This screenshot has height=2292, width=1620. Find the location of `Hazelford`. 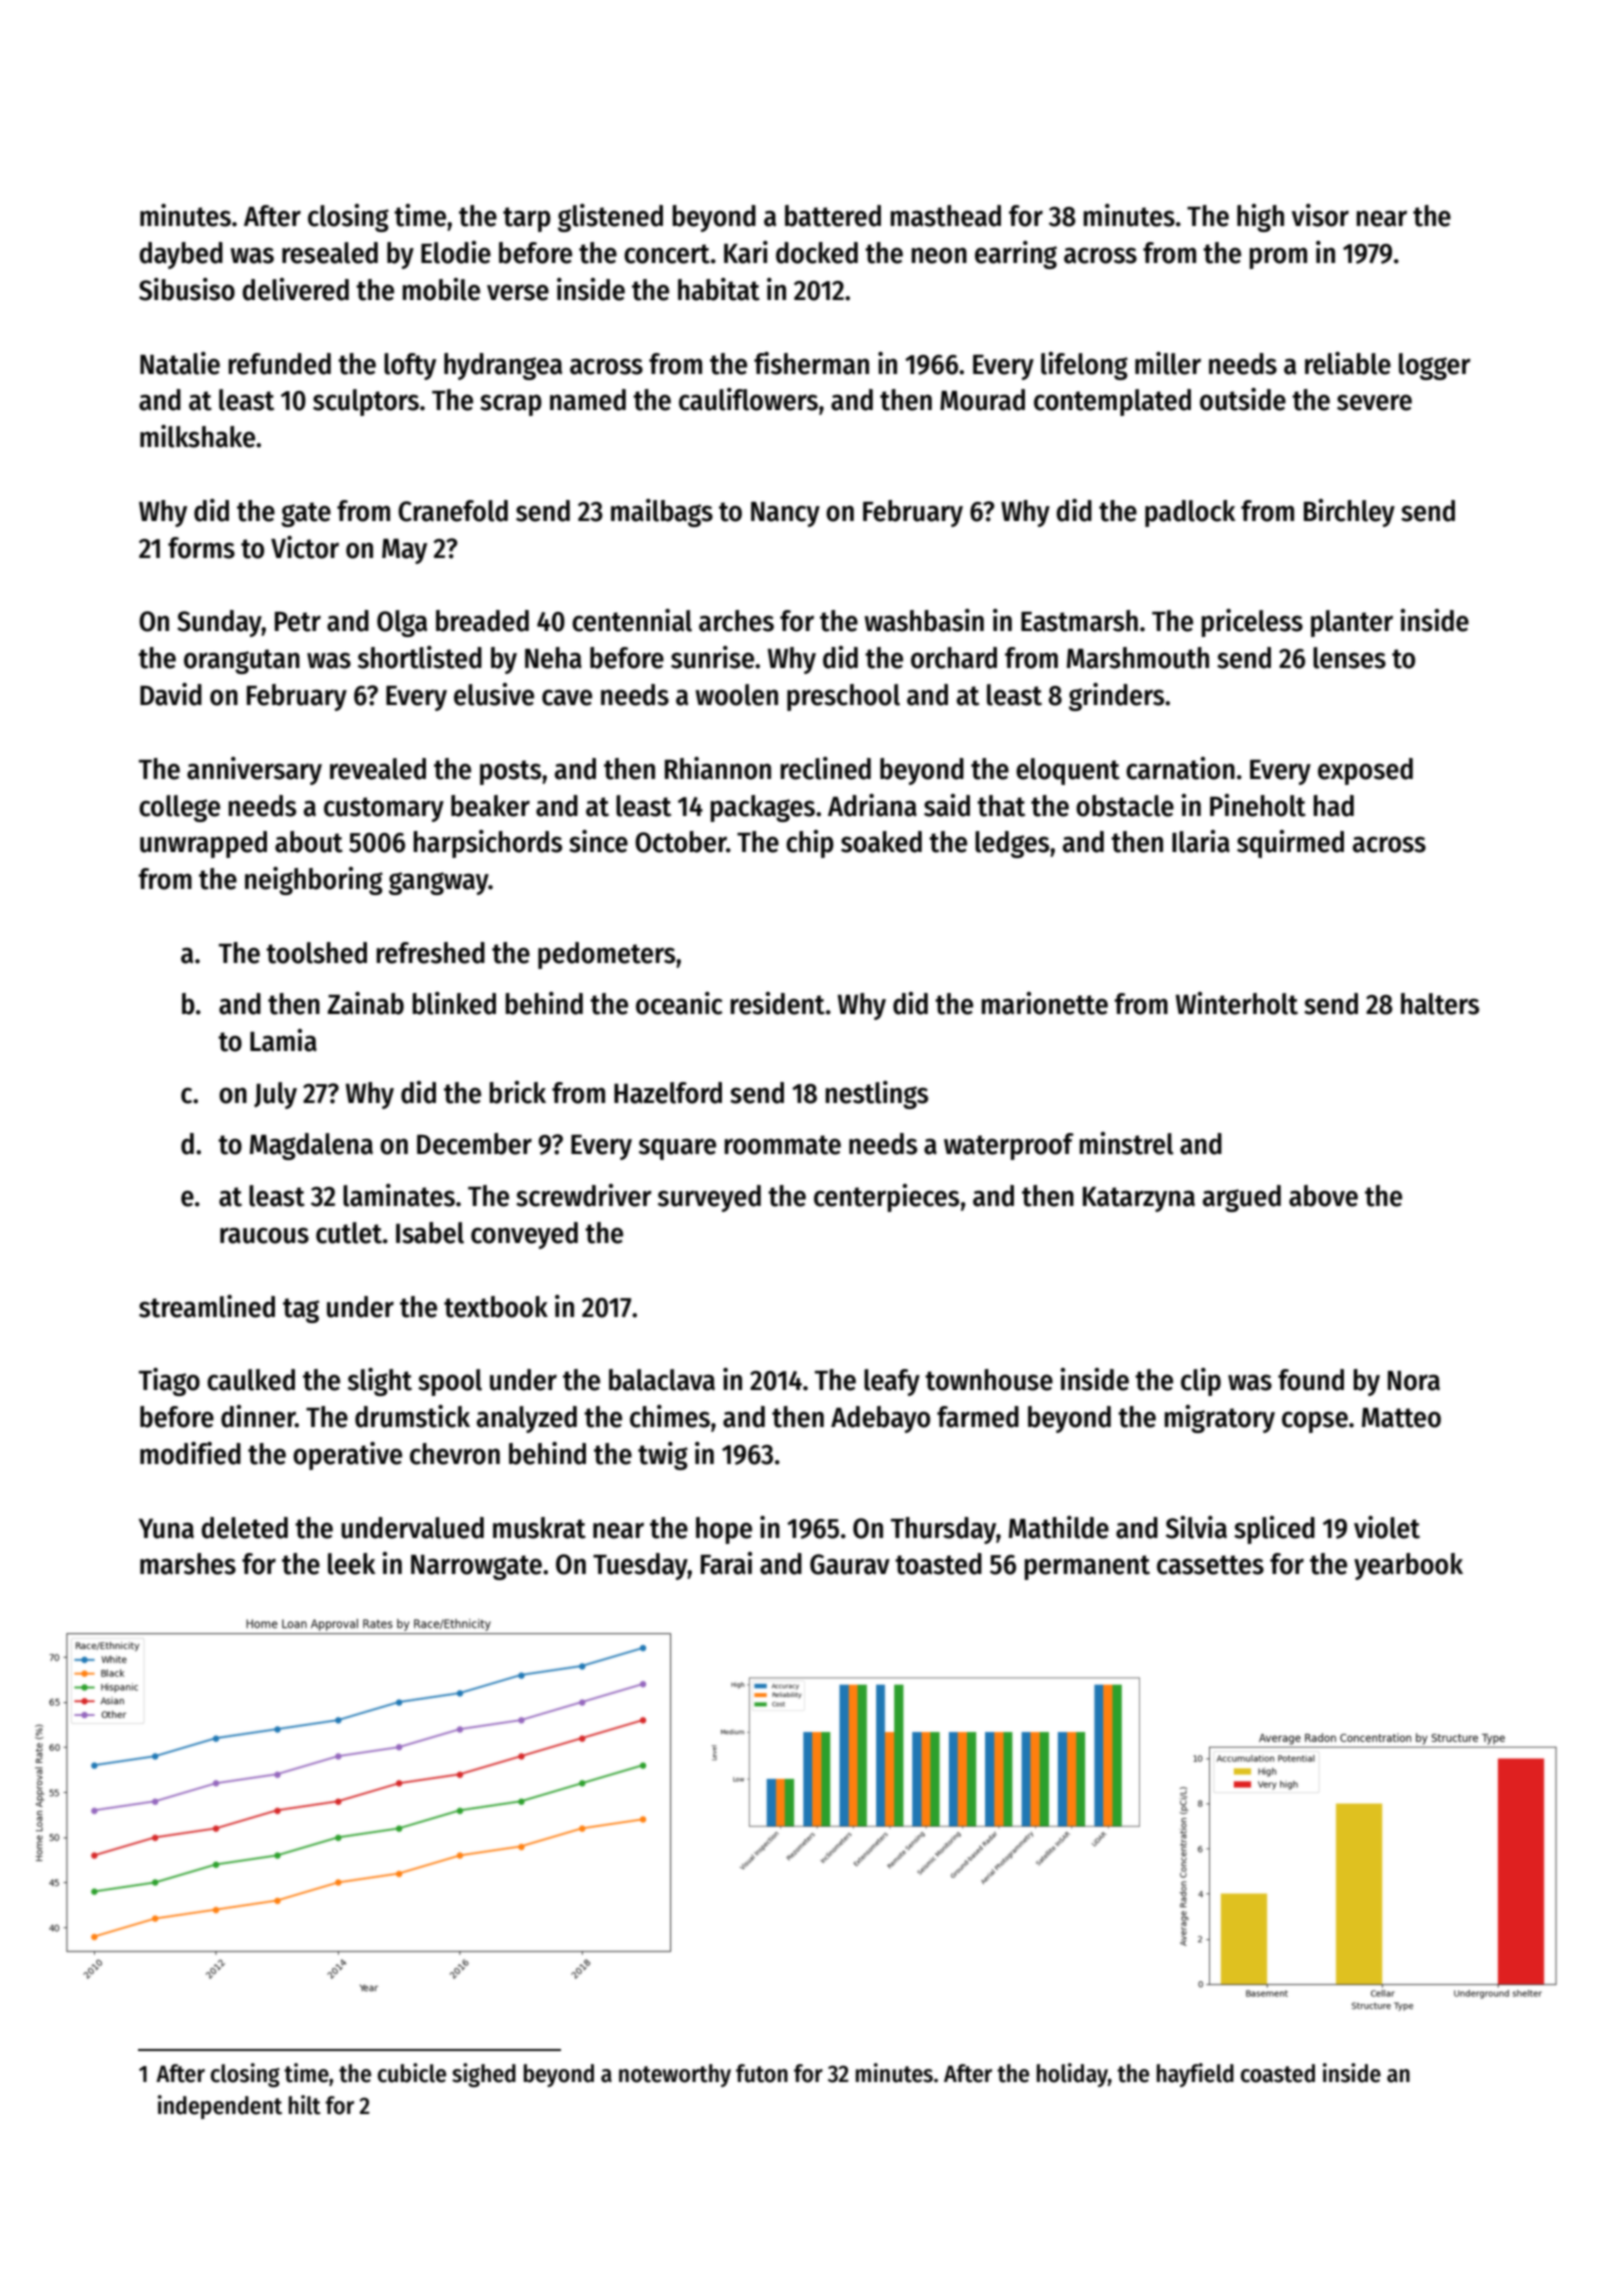

Hazelford is located at coordinates (668, 1093).
